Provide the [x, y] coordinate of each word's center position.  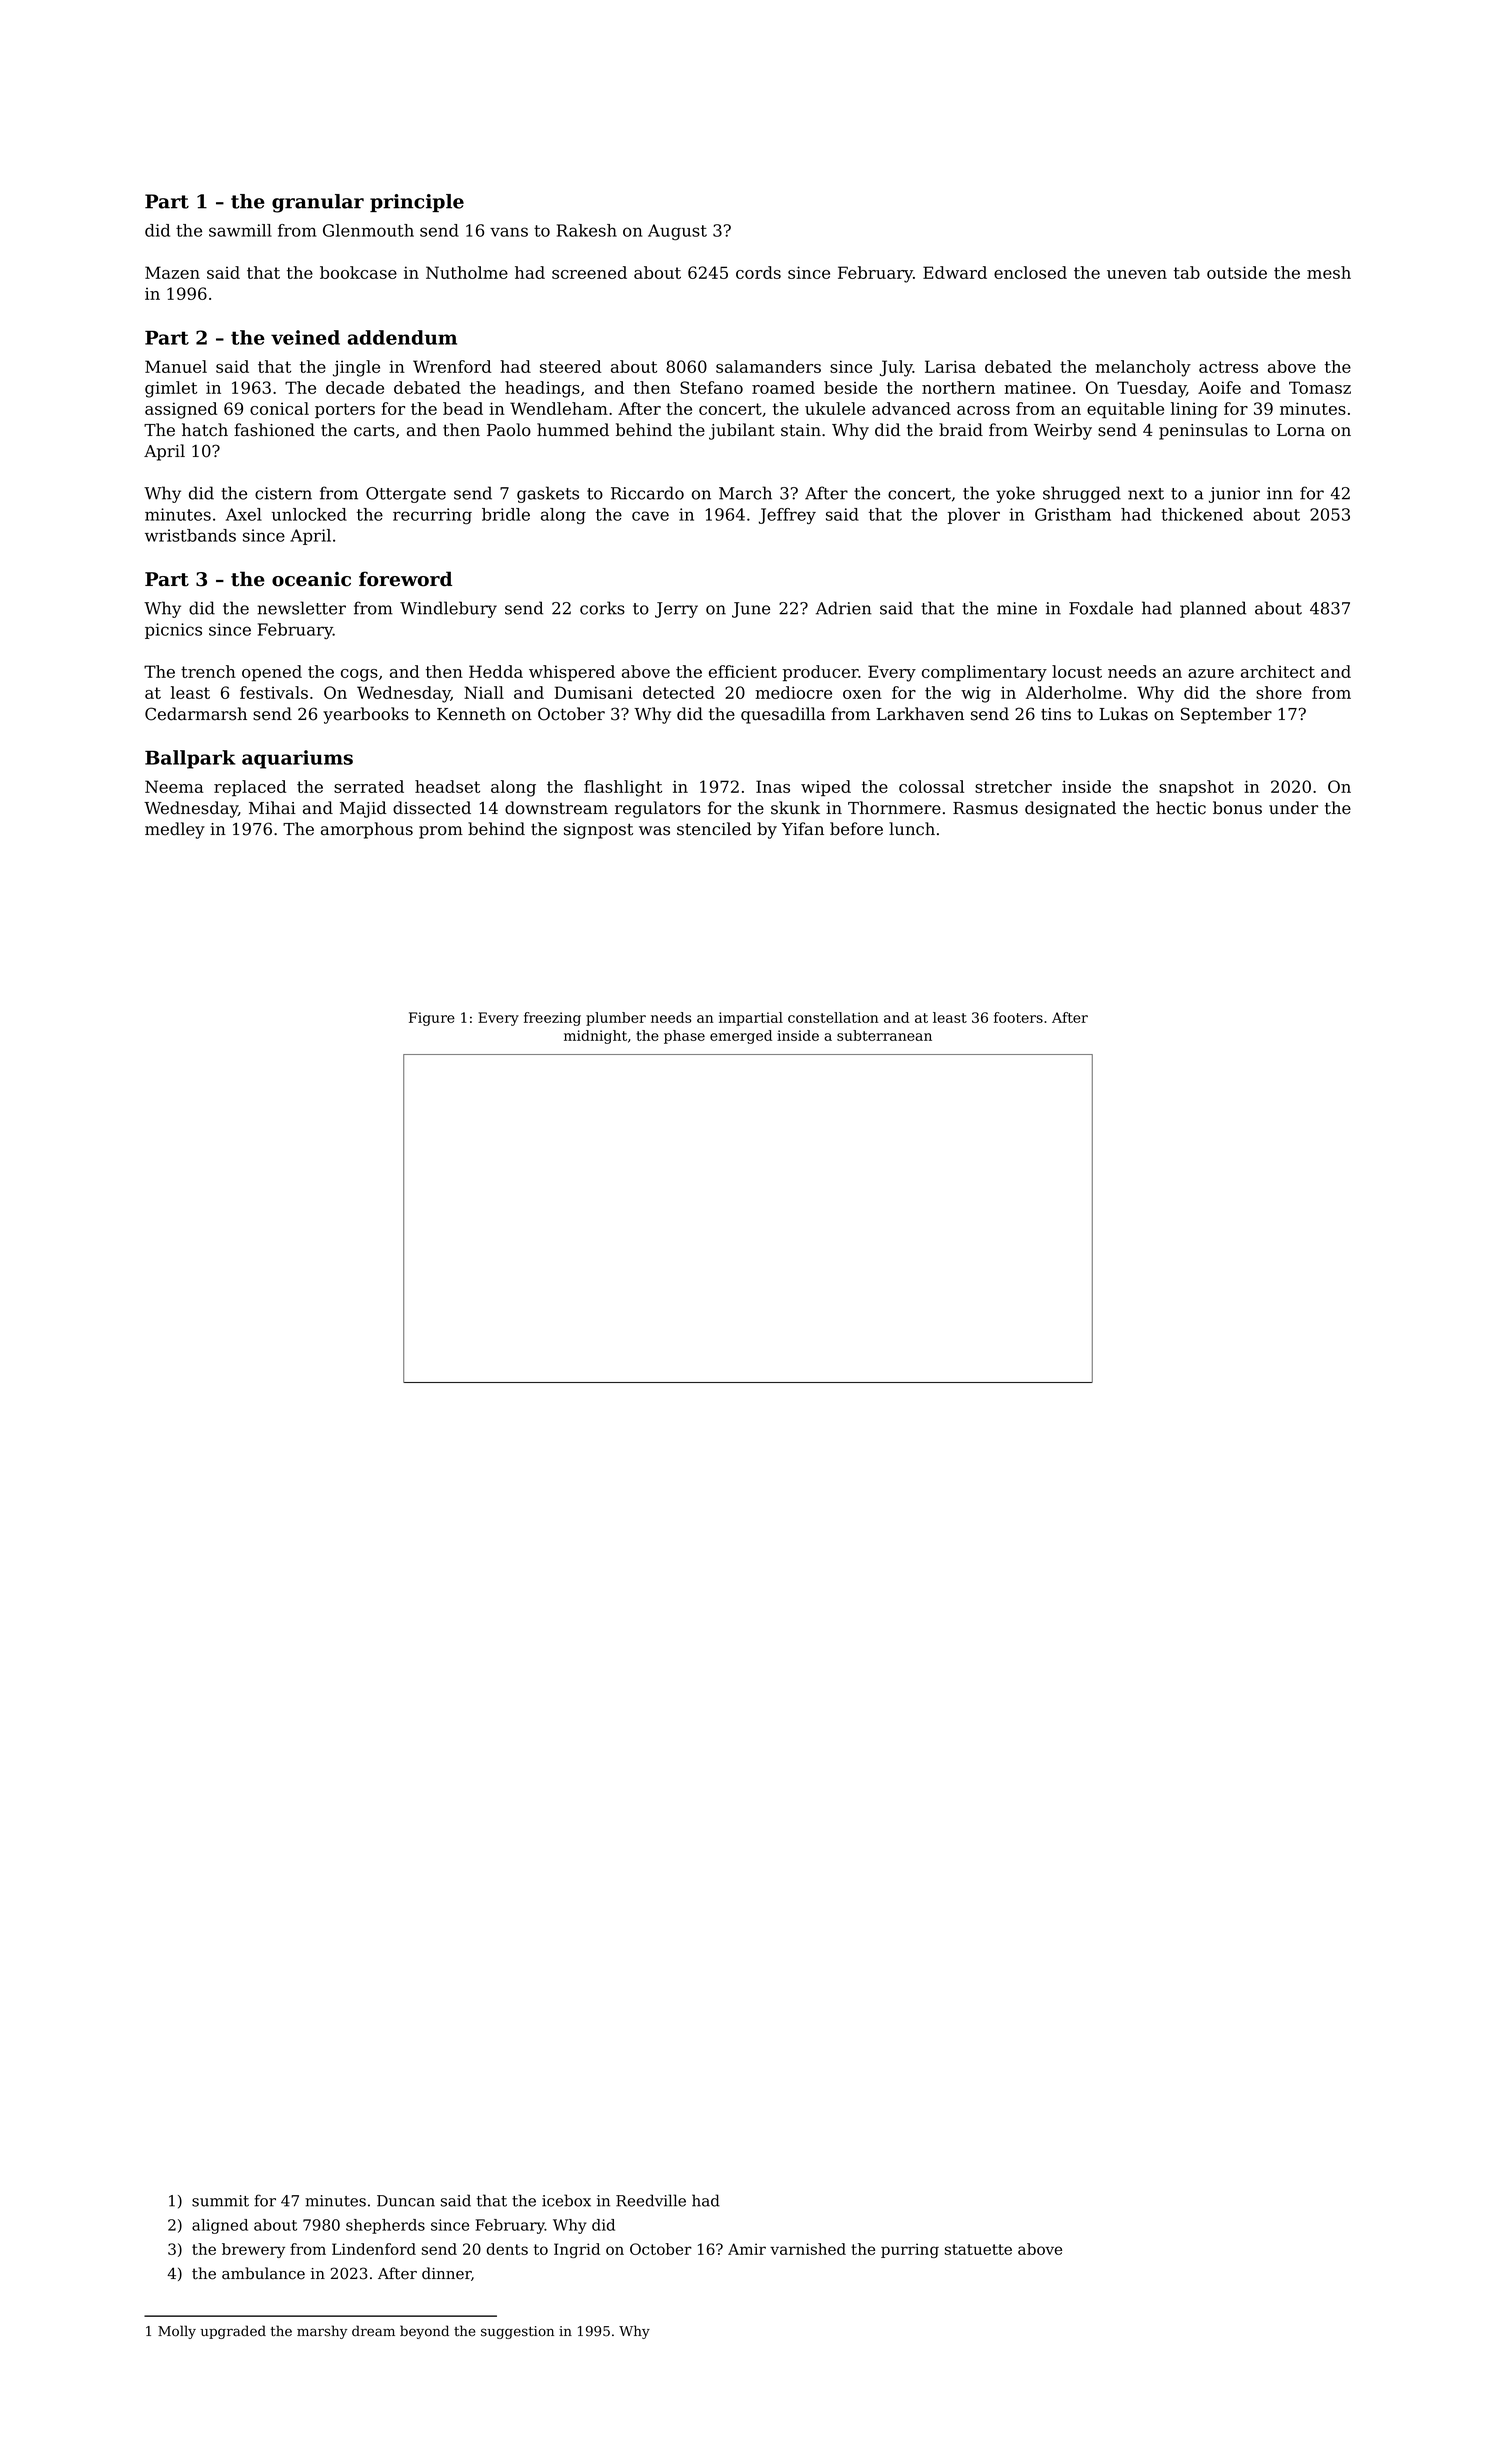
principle [417, 203]
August [677, 232]
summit [220, 2201]
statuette [978, 2249]
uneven [1137, 274]
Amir [747, 2249]
